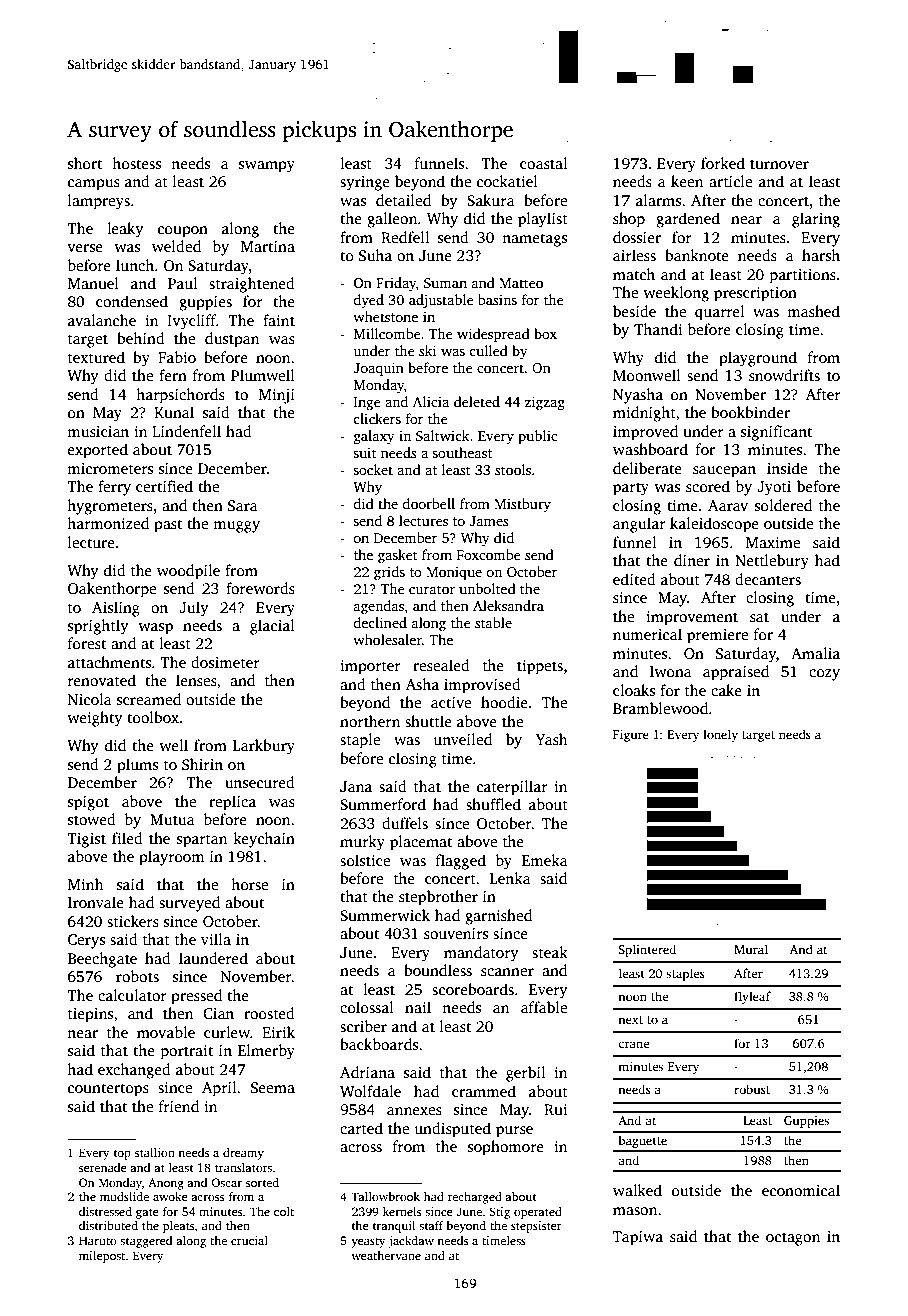 Image resolution: width=908 pixels, height=1316 pixels. Describe the element at coordinates (660, 708) in the document. I see `Bramblewood` at that location.
